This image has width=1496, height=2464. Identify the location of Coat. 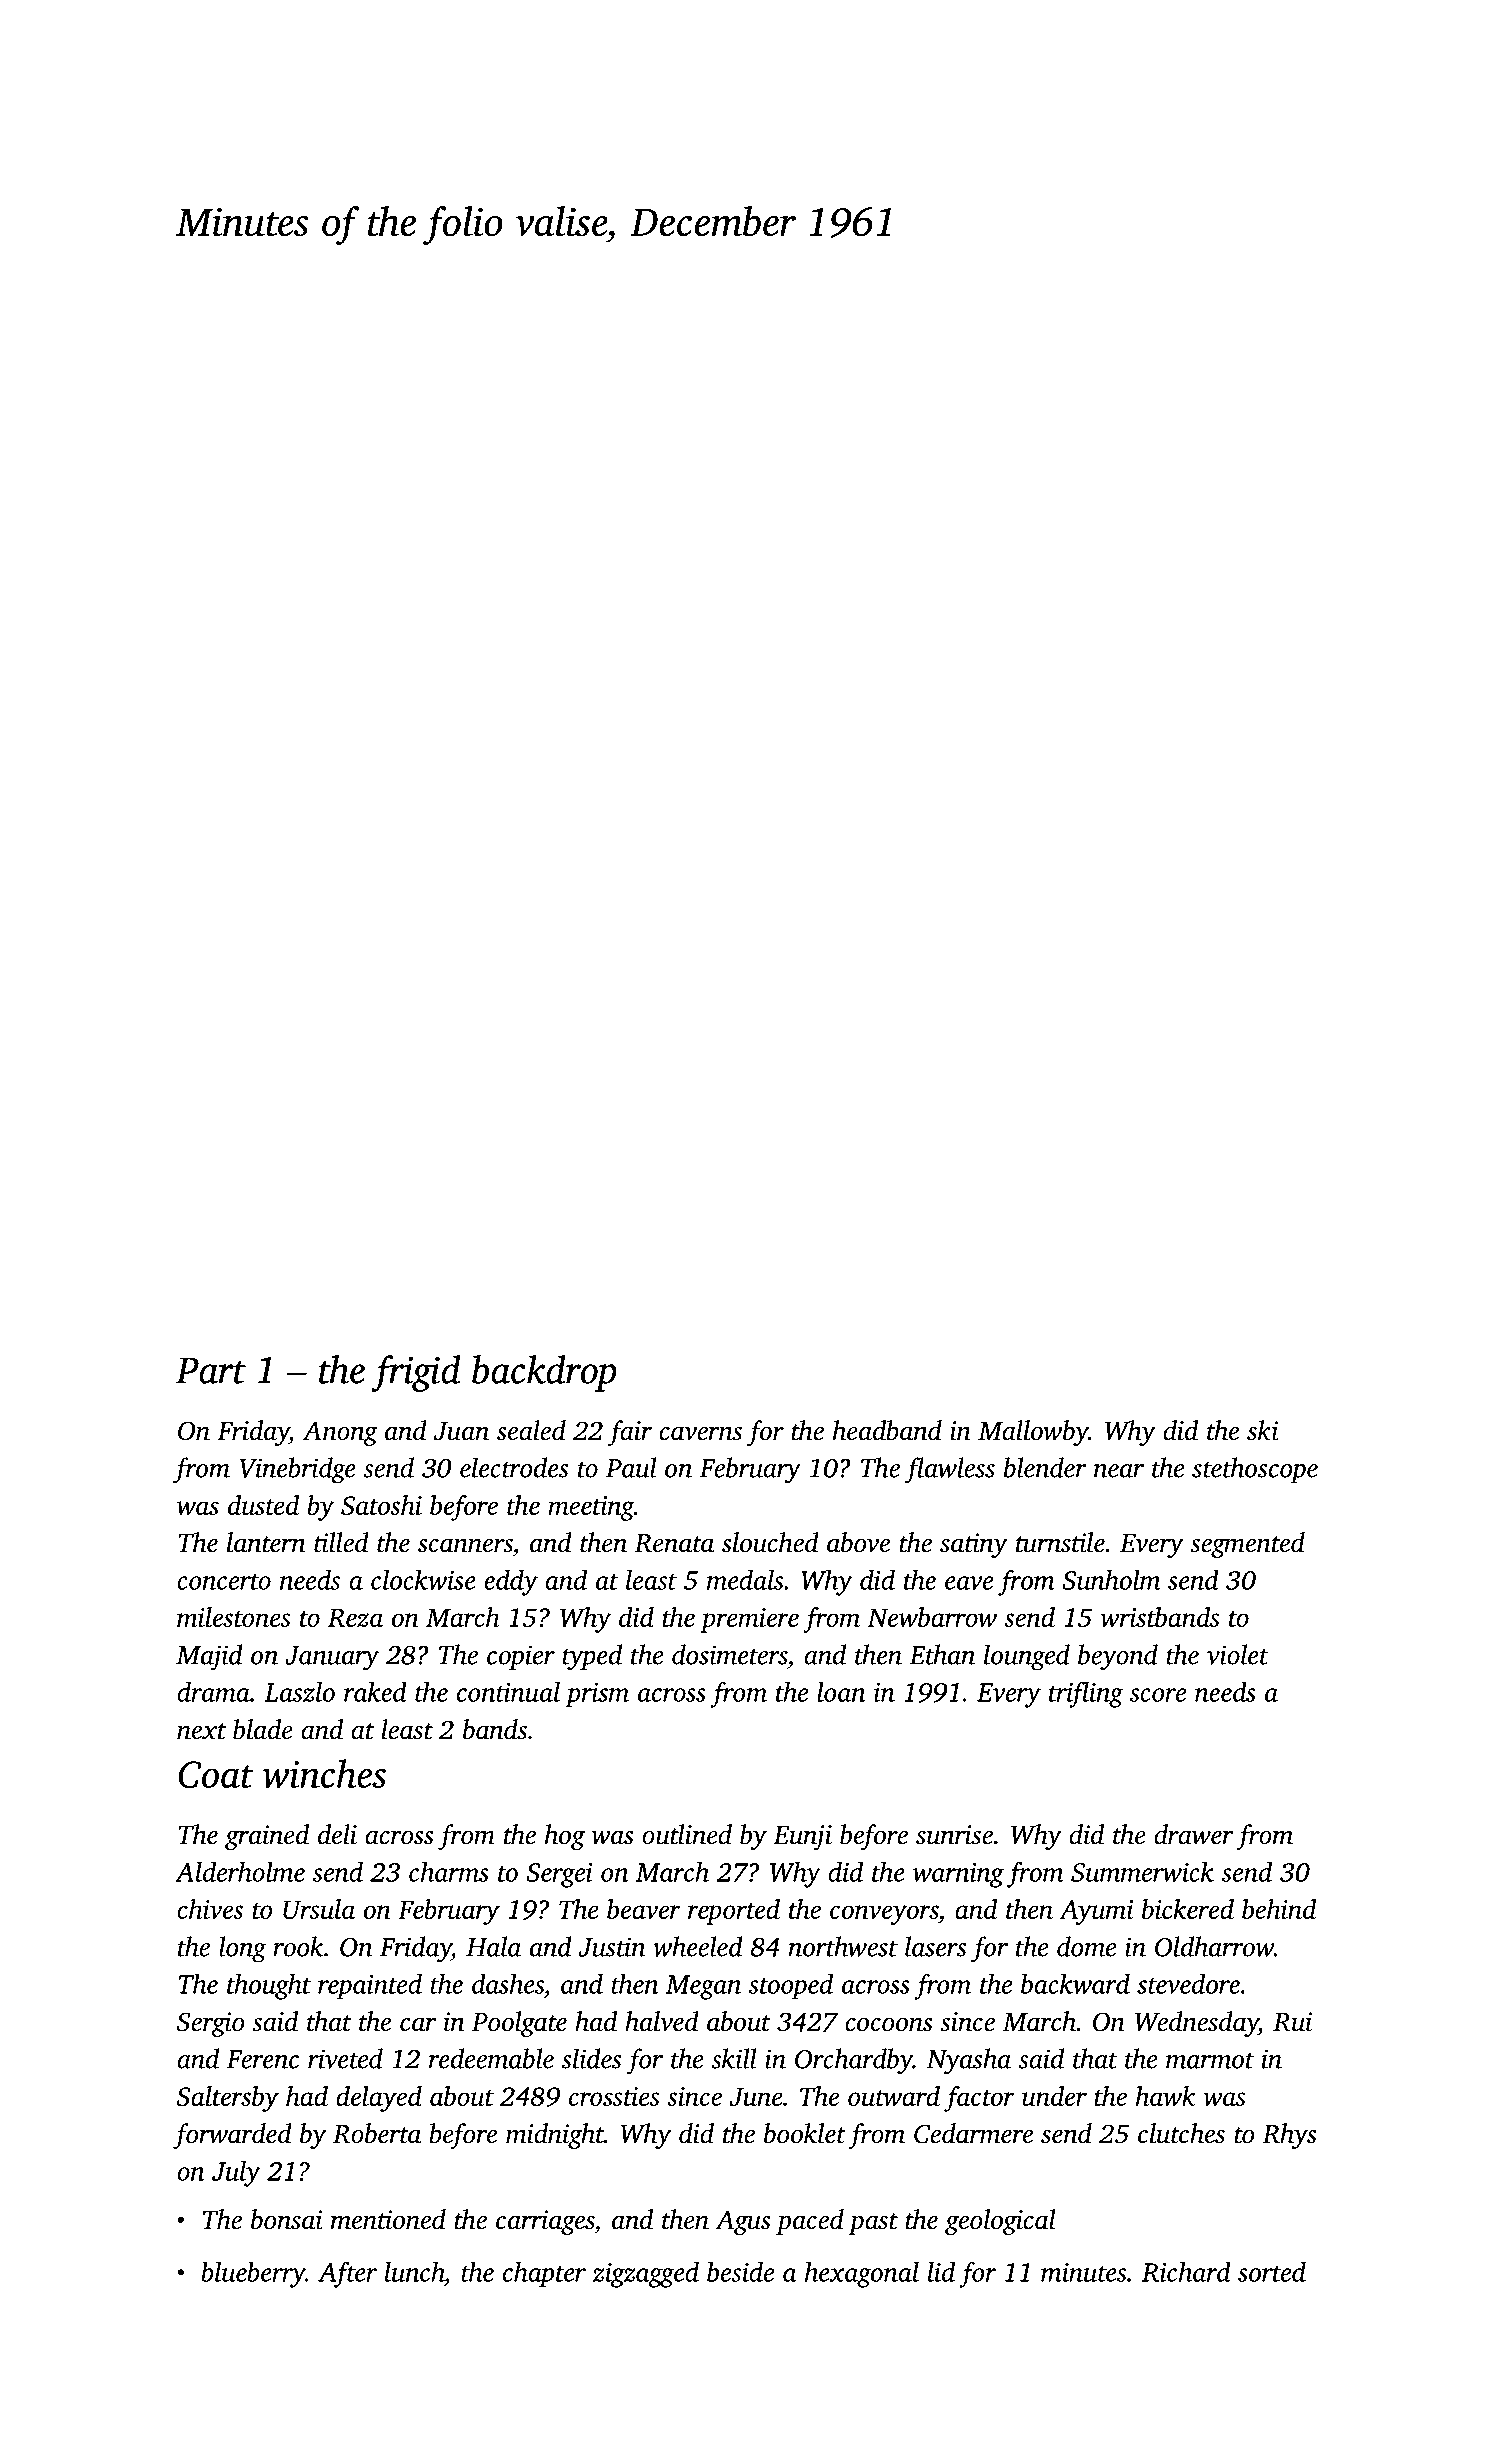
(216, 1774).
